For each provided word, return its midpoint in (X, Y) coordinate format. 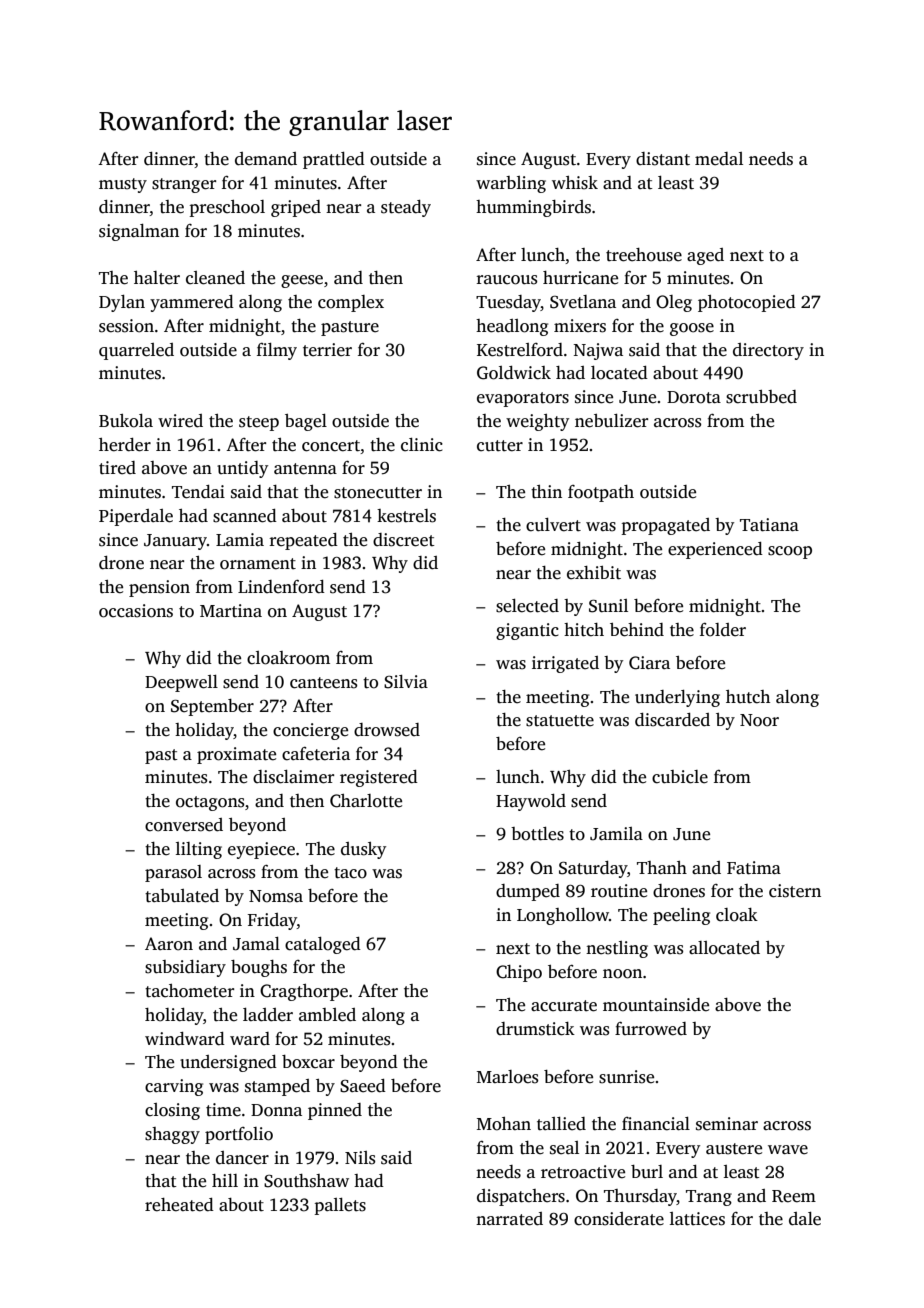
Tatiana (769, 525)
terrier (327, 350)
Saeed (363, 1086)
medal (719, 159)
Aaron (169, 944)
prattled (334, 160)
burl (647, 1171)
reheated (179, 1205)
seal (564, 1148)
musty (123, 185)
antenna (305, 469)
